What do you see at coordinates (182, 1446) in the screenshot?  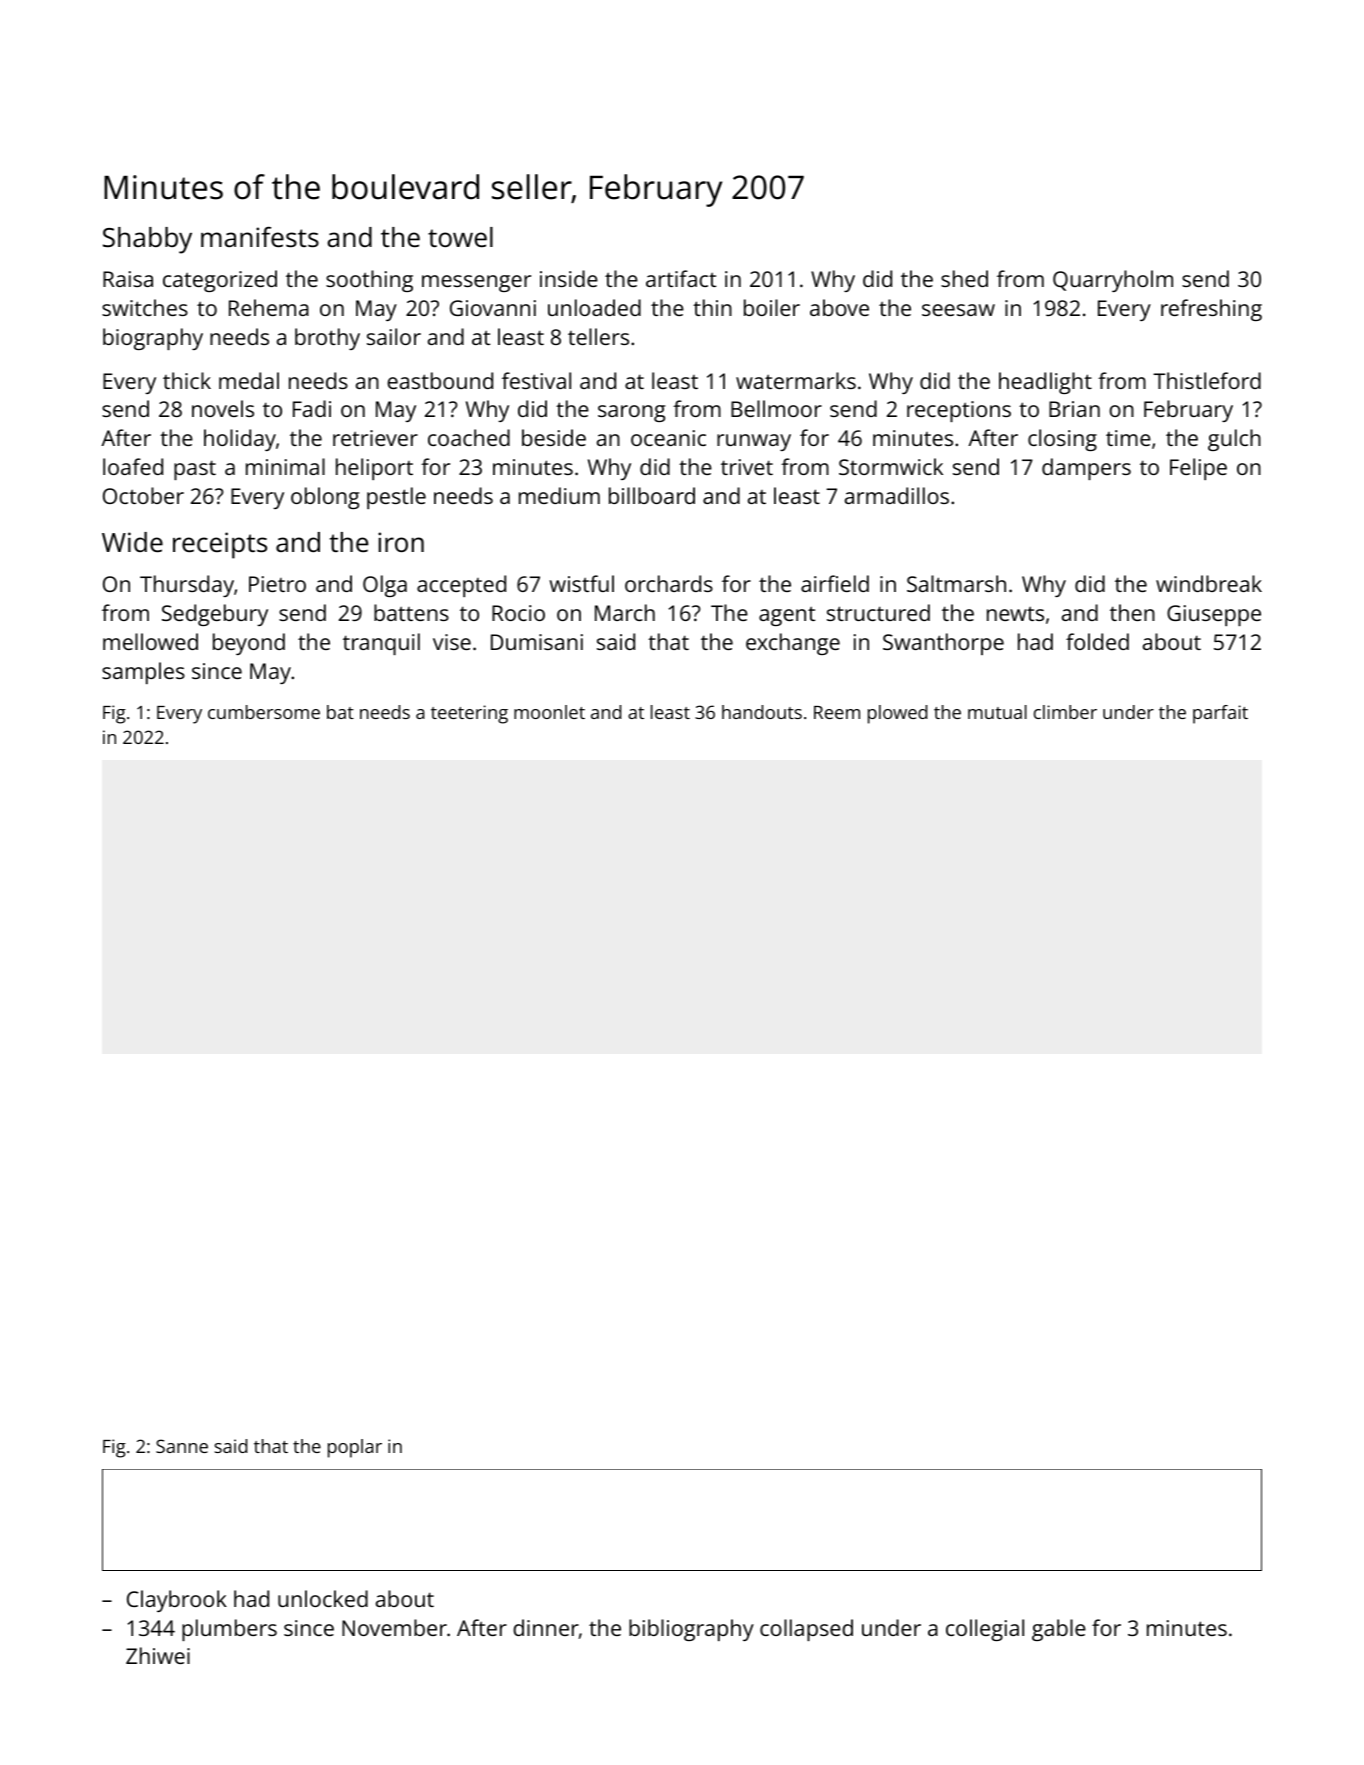 I see `Sanne` at bounding box center [182, 1446].
